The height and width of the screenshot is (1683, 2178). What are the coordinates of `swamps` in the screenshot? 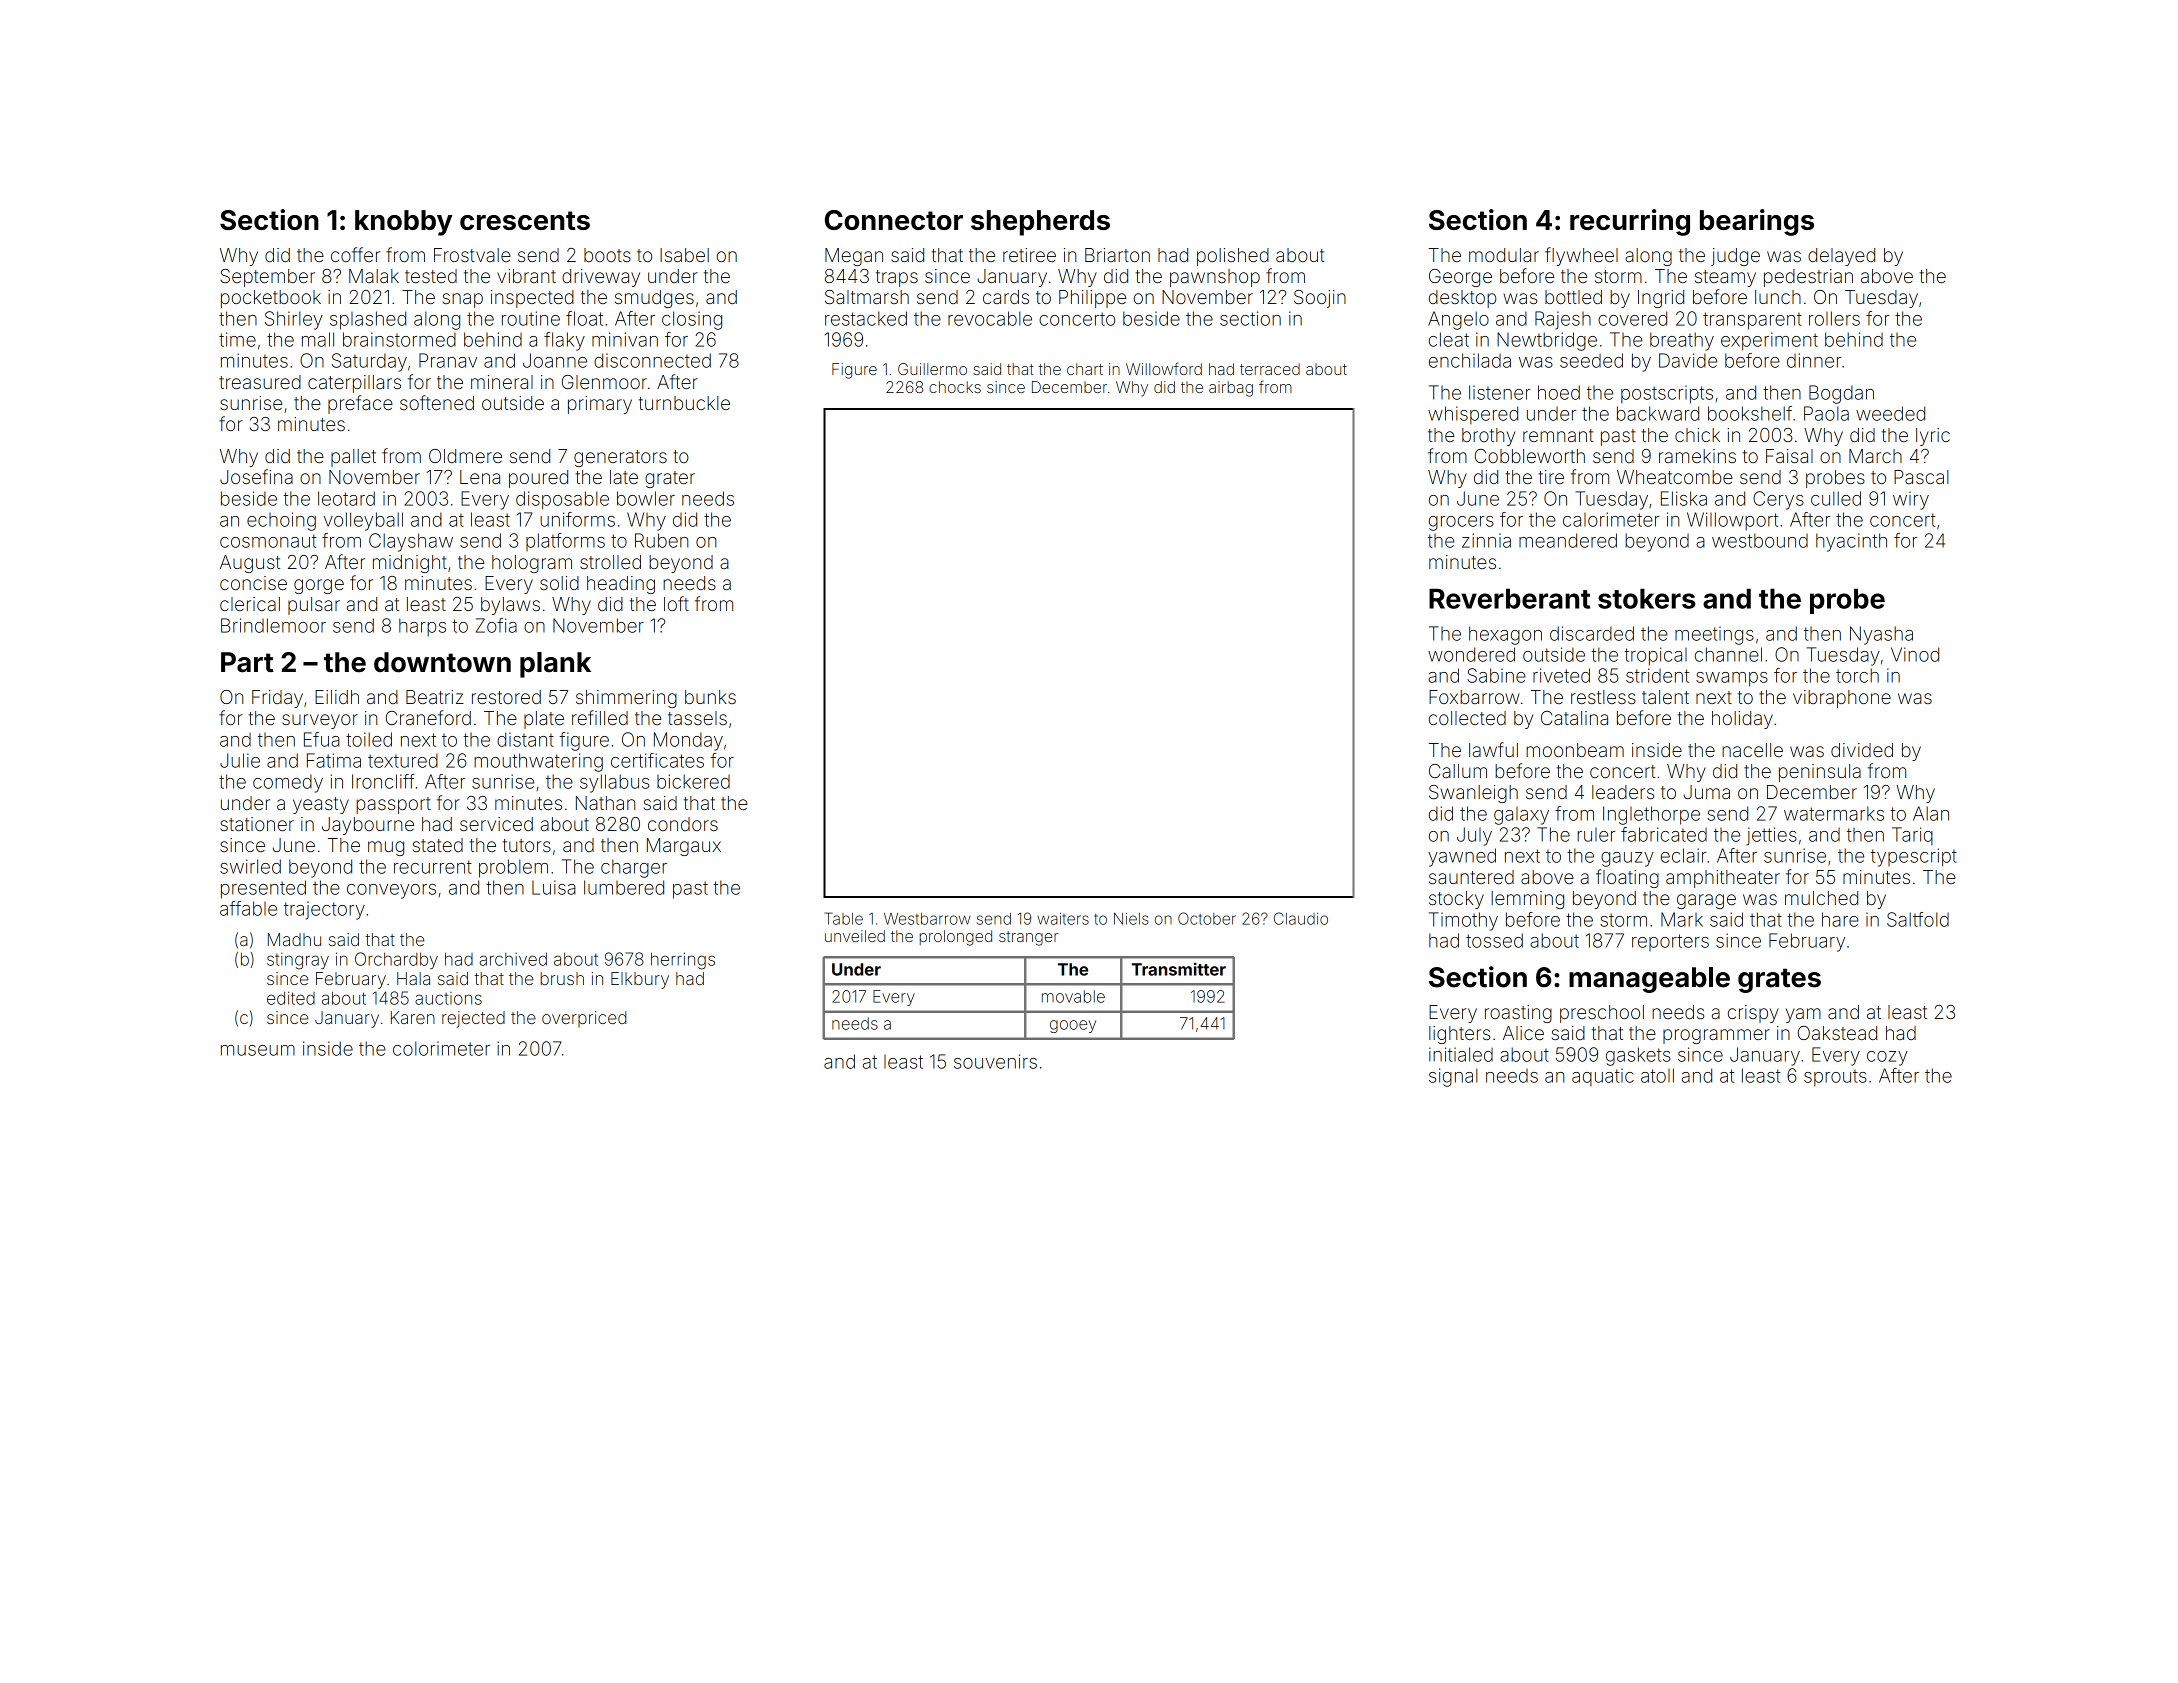 It's located at (1732, 679).
